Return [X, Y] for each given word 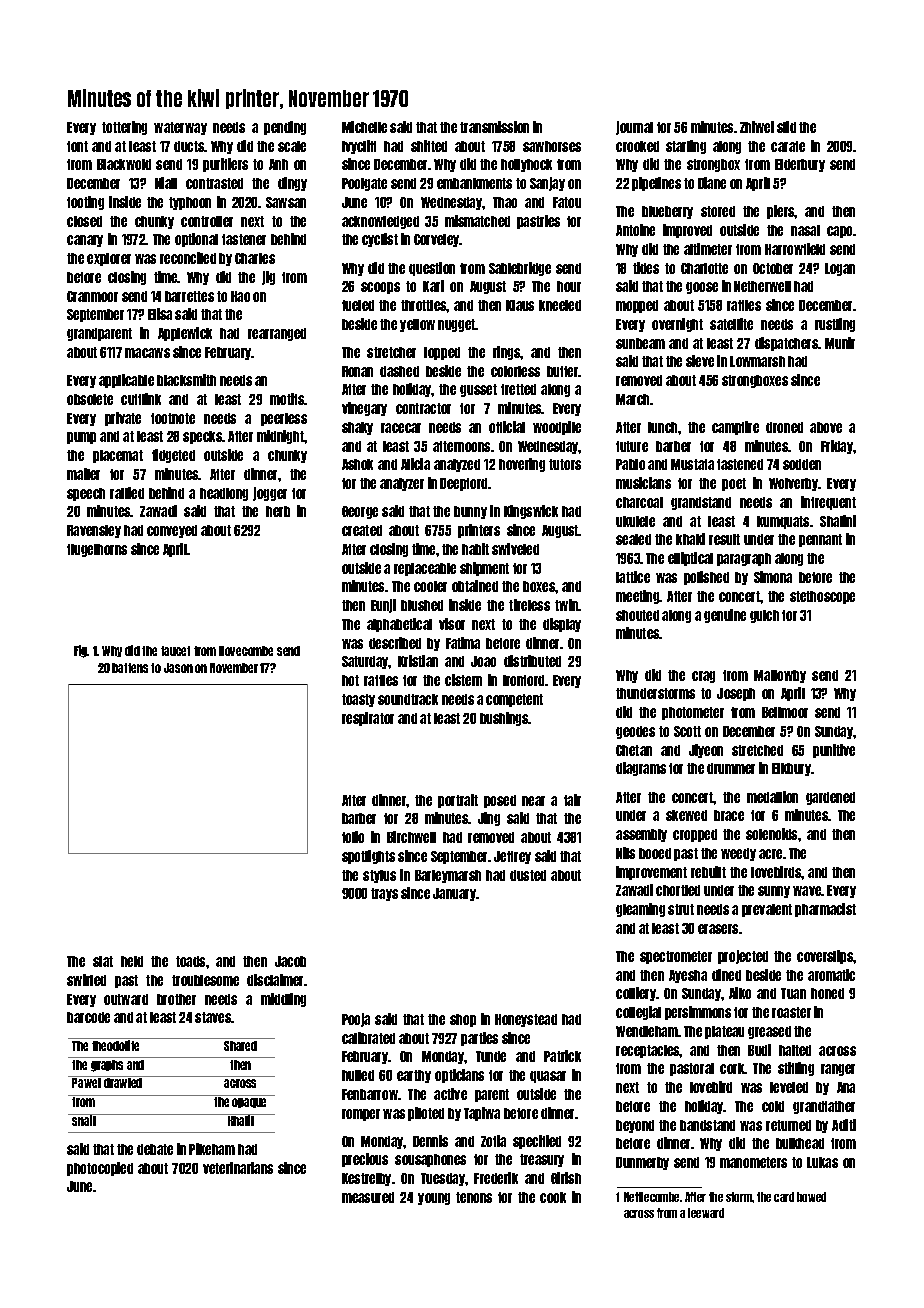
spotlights [368, 857]
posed [500, 801]
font [77, 146]
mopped [637, 306]
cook [553, 1197]
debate [155, 1149]
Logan [840, 269]
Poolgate [364, 184]
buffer [563, 371]
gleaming [640, 910]
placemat [118, 456]
